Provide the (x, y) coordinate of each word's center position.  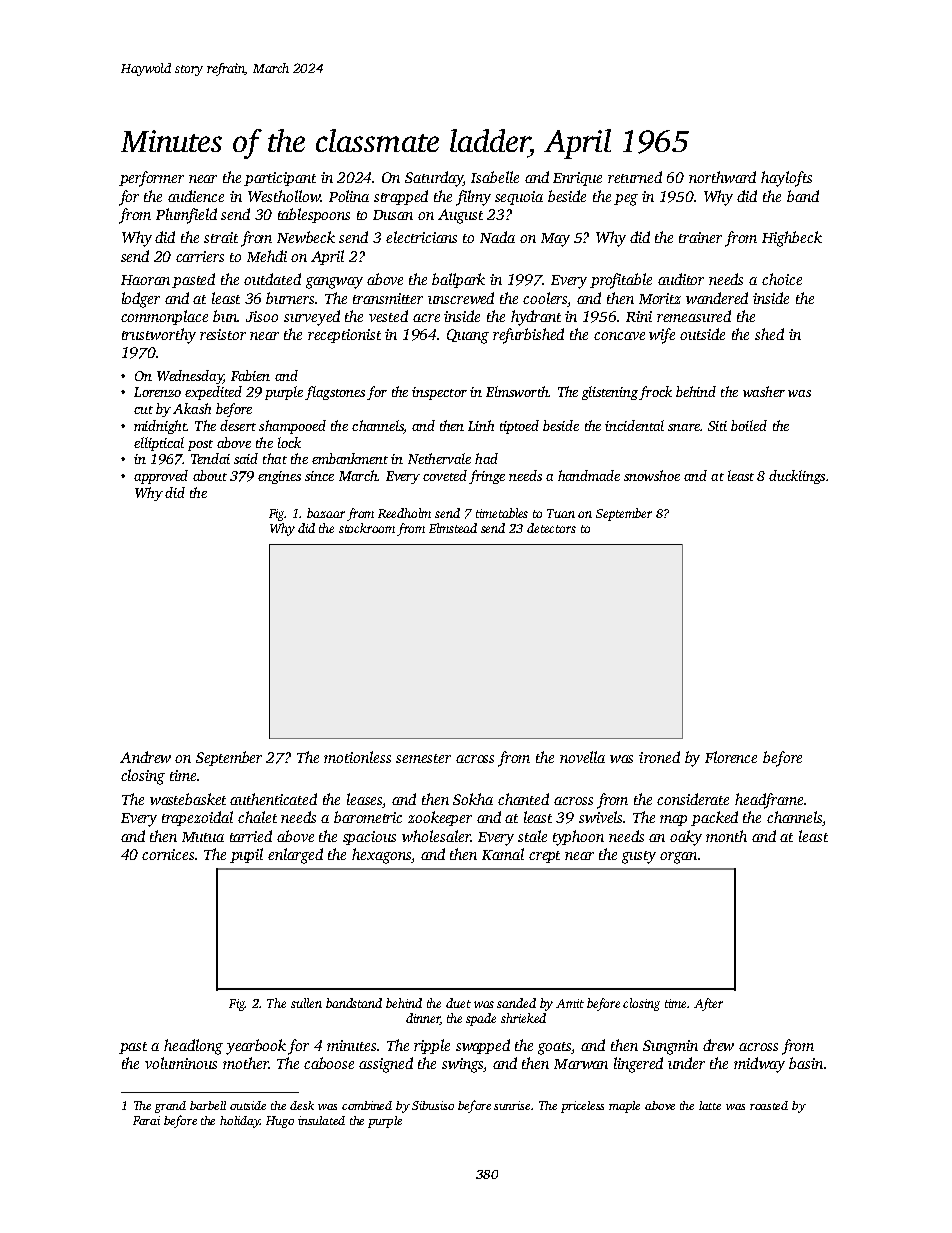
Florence (731, 757)
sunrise (513, 1105)
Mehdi (267, 256)
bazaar (326, 513)
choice (782, 279)
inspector (439, 393)
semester (423, 758)
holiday (240, 1122)
